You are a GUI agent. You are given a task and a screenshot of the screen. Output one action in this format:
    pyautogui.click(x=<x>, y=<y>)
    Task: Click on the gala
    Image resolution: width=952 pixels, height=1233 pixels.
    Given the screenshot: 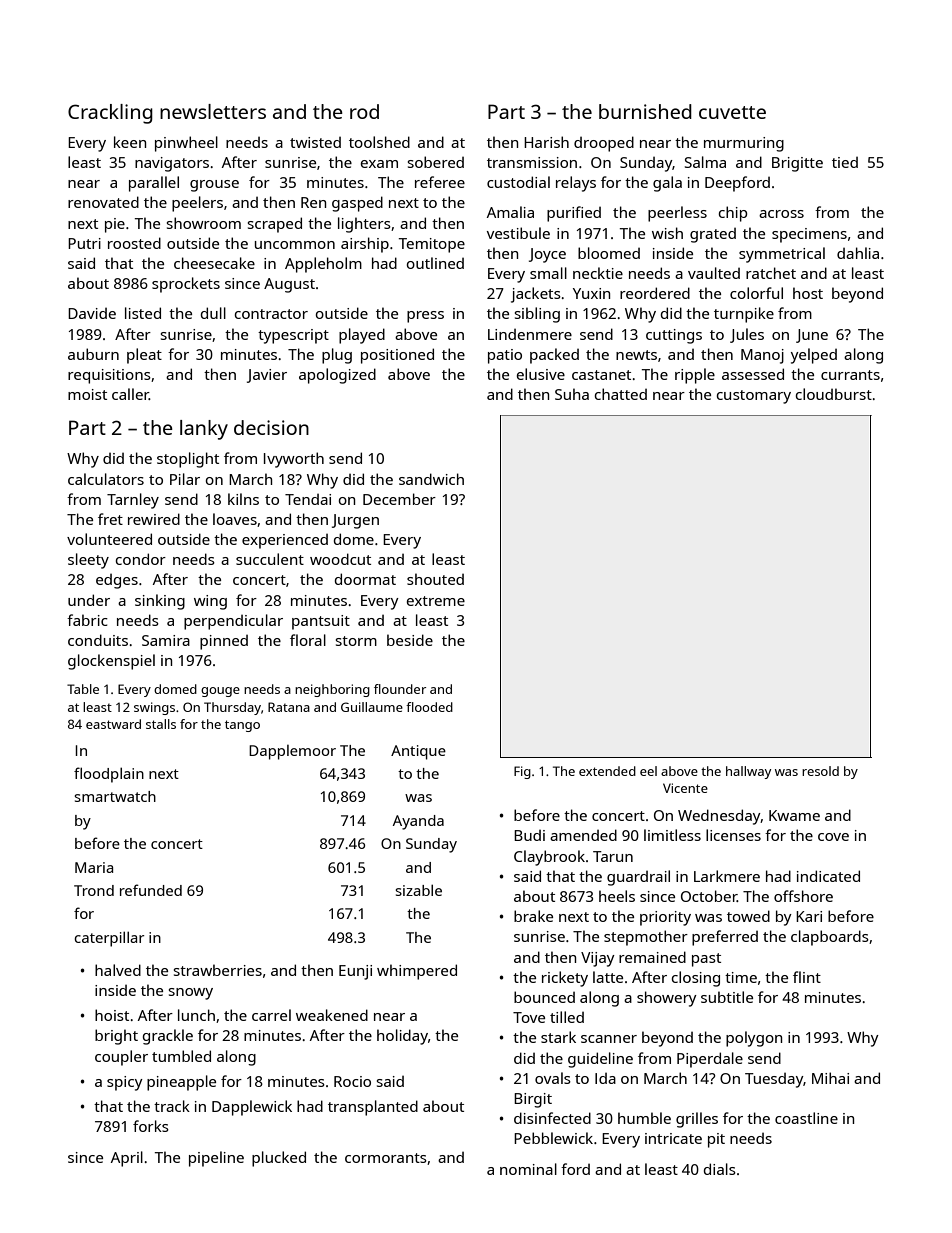 What is the action you would take?
    pyautogui.click(x=667, y=184)
